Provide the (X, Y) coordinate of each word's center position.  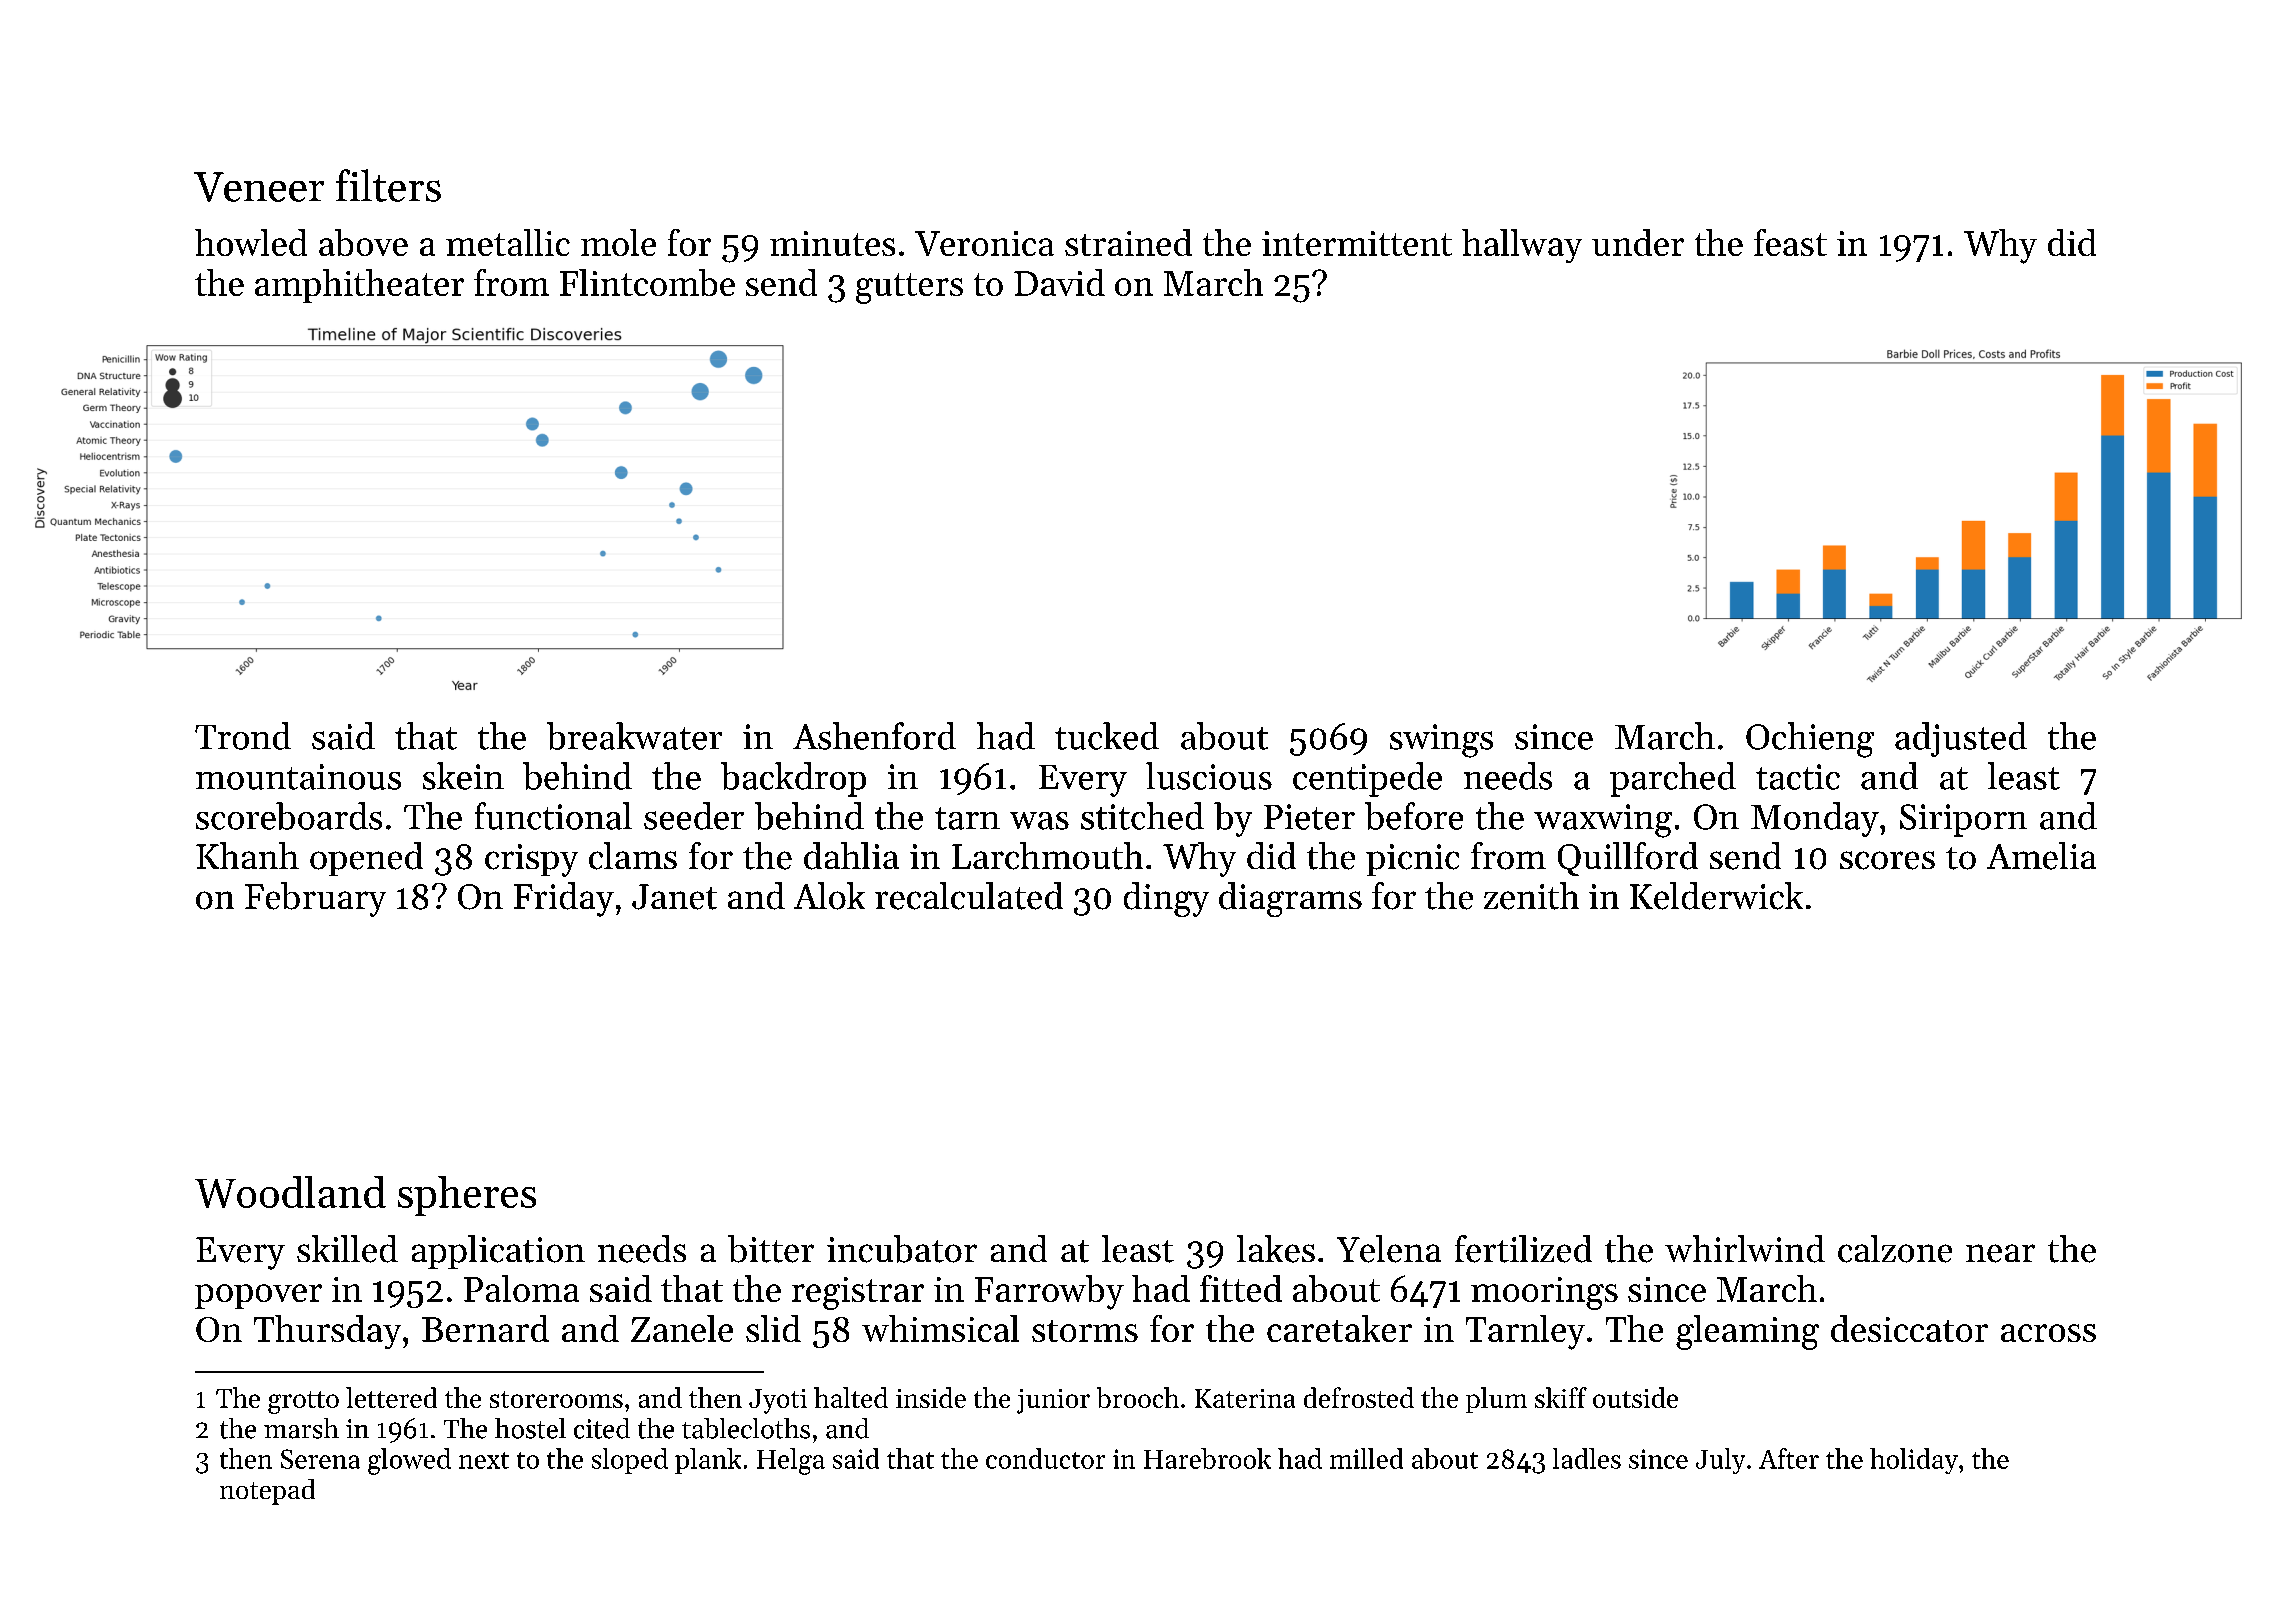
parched (1673, 779)
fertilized (1523, 1249)
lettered (391, 1397)
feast (1790, 242)
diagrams (1290, 899)
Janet (674, 897)
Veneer (259, 187)
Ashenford (874, 736)
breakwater (634, 736)
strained (1128, 242)
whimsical (940, 1328)
